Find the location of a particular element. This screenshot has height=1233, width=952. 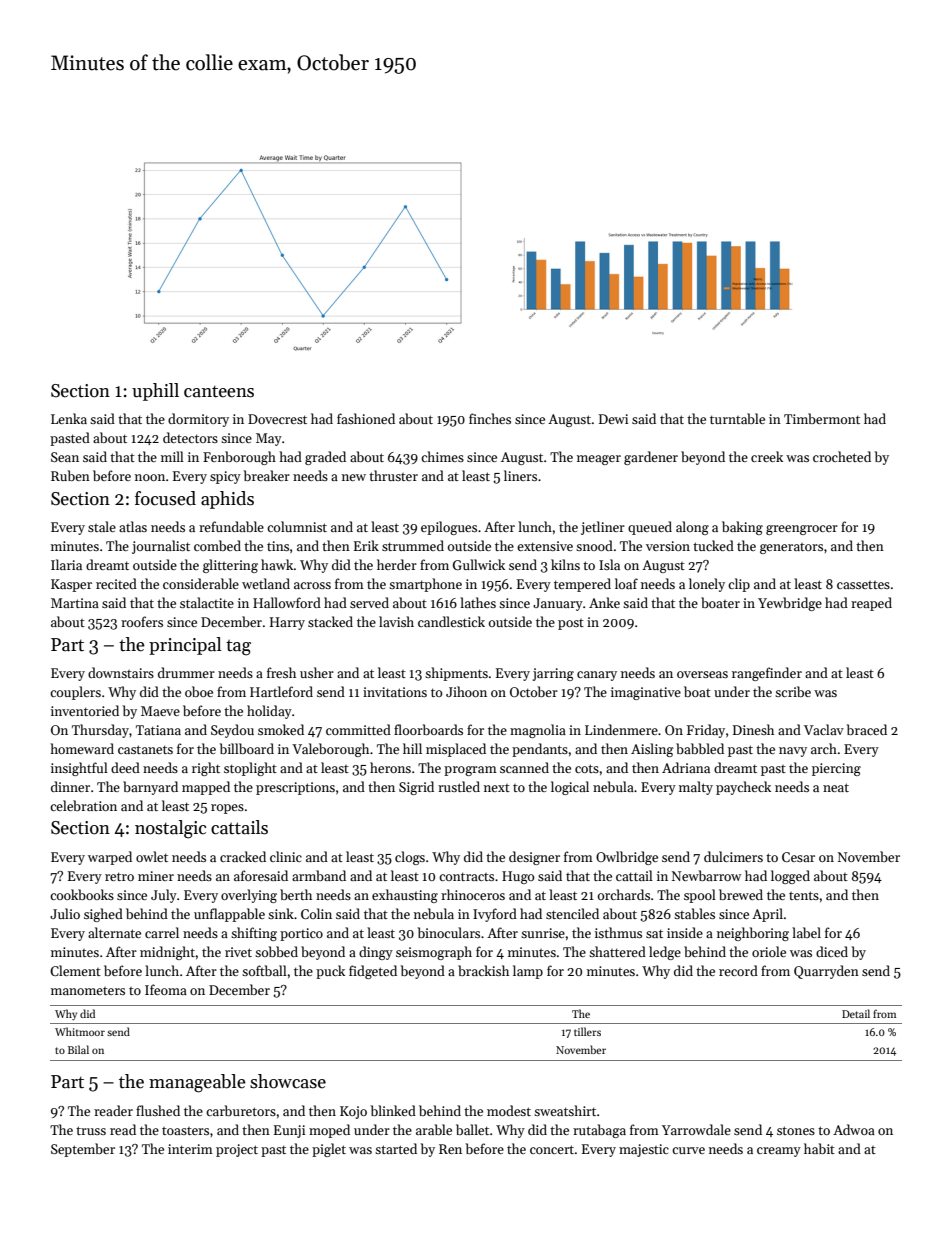

finches is located at coordinates (490, 418).
